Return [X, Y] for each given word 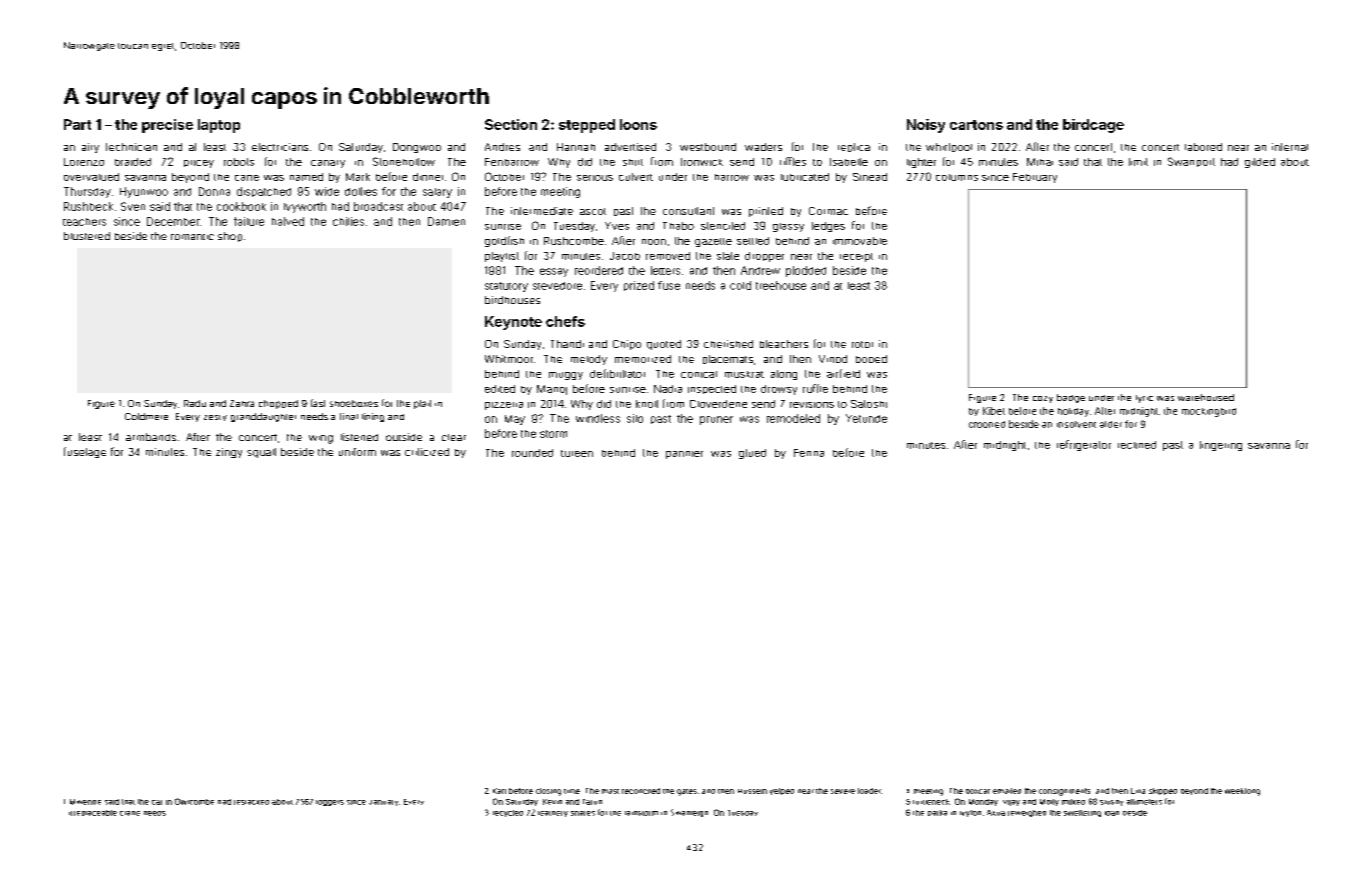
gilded [1260, 163]
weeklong [1242, 792]
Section [511, 124]
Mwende [85, 802]
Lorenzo [84, 162]
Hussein [752, 791]
